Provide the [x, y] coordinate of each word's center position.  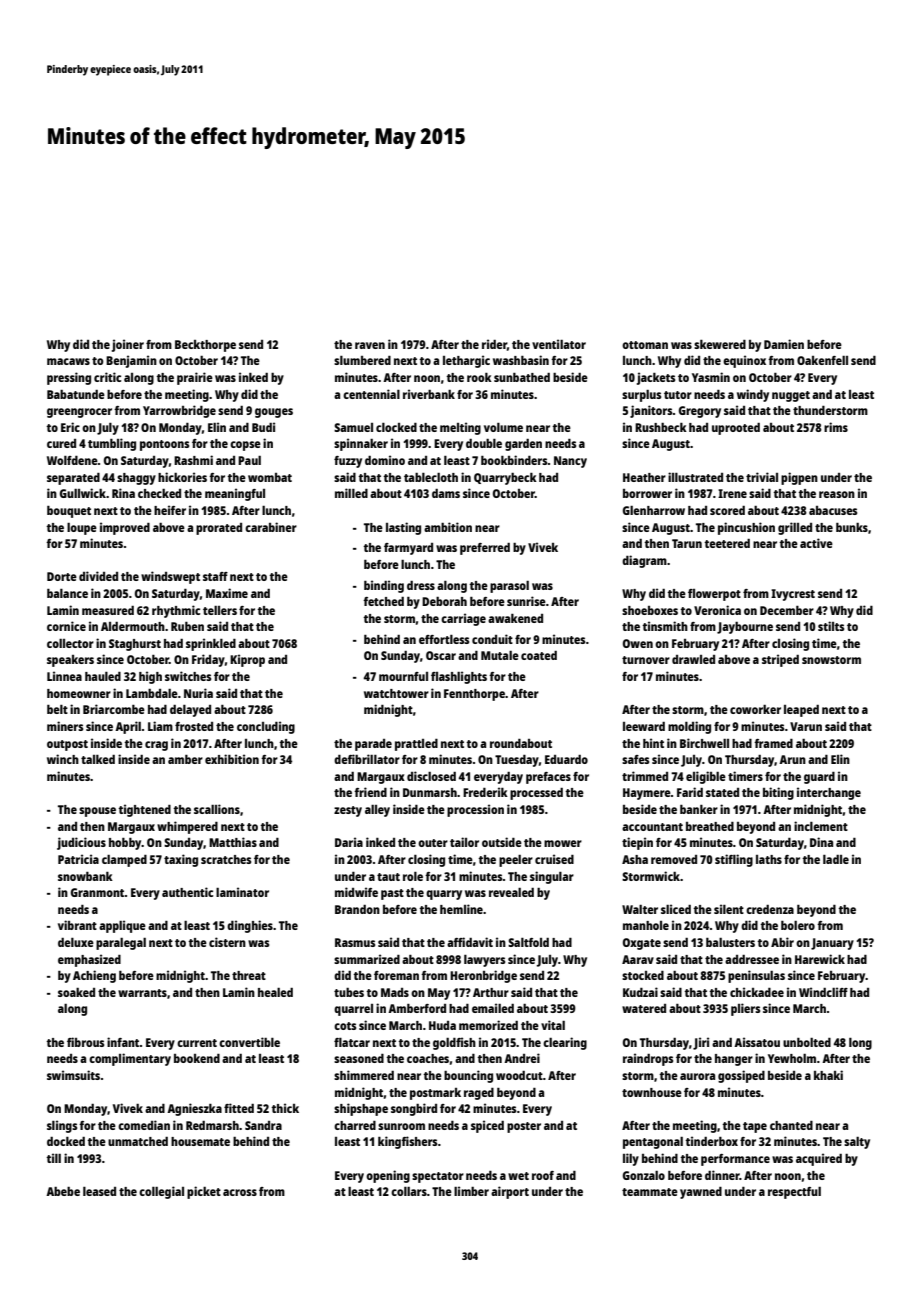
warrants [142, 993]
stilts [831, 626]
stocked [643, 975]
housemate [200, 1141]
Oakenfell [822, 360]
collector [70, 643]
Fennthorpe [474, 695]
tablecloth [431, 477]
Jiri [701, 1043]
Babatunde [76, 394]
